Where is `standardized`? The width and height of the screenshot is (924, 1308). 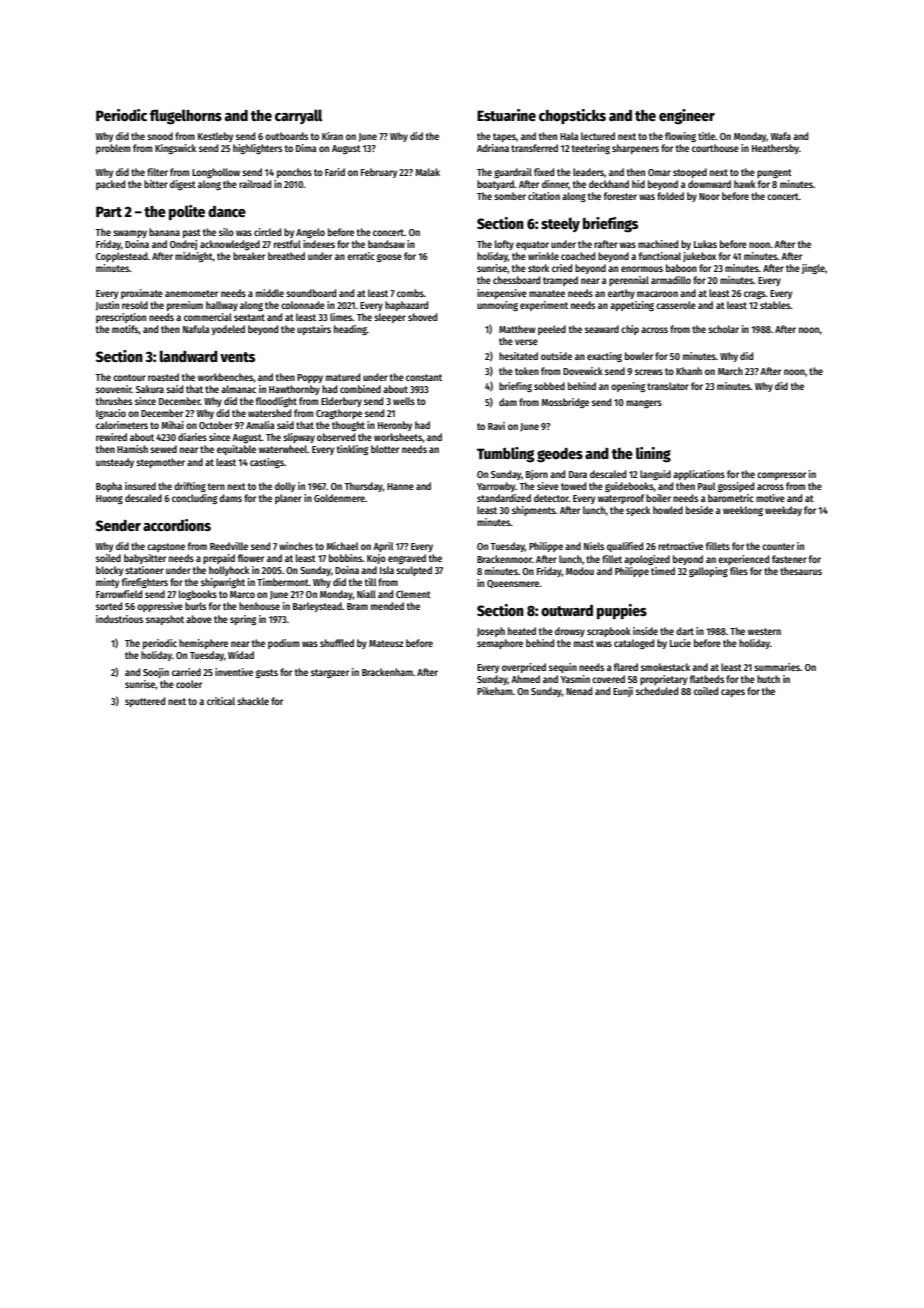 standardized is located at coordinates (504, 498).
